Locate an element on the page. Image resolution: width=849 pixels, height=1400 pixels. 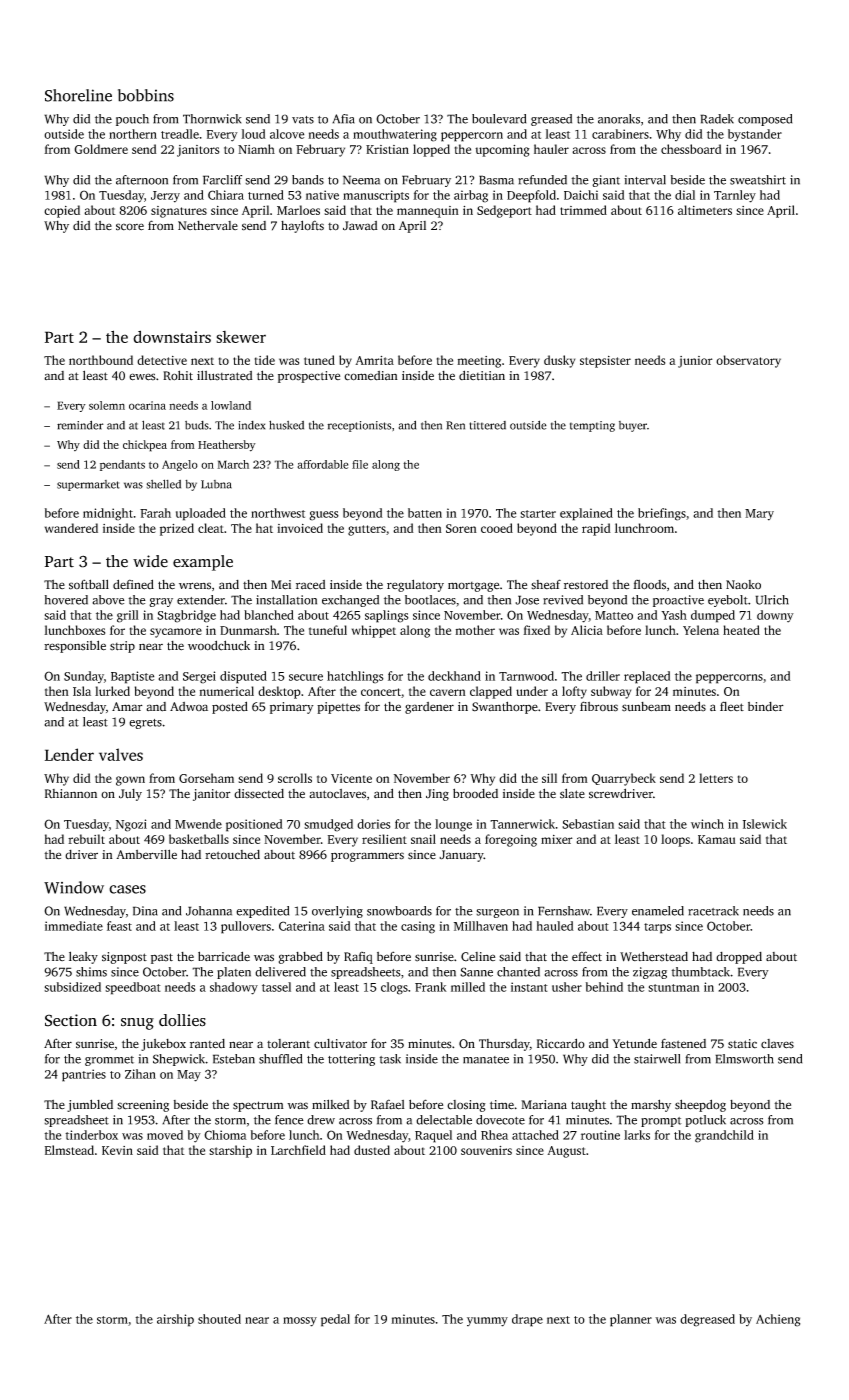
composed is located at coordinates (765, 120).
